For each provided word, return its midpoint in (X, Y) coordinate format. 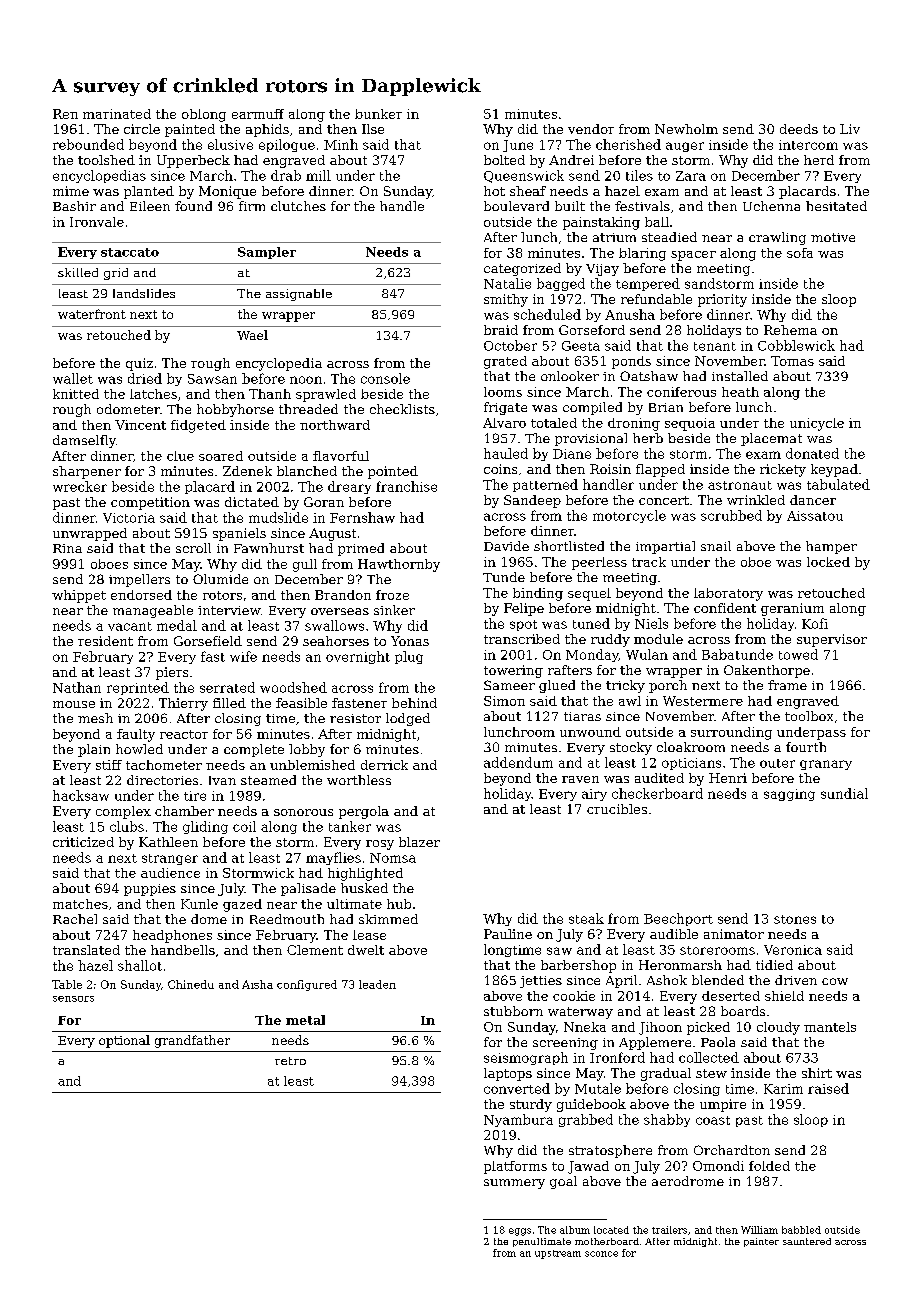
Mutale (598, 1088)
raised (828, 1088)
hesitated (836, 206)
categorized (522, 269)
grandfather (192, 1041)
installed (740, 376)
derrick (384, 765)
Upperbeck (193, 161)
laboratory (728, 594)
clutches (298, 206)
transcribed (522, 639)
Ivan (222, 780)
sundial (844, 793)
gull (305, 565)
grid (116, 274)
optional (124, 1041)
